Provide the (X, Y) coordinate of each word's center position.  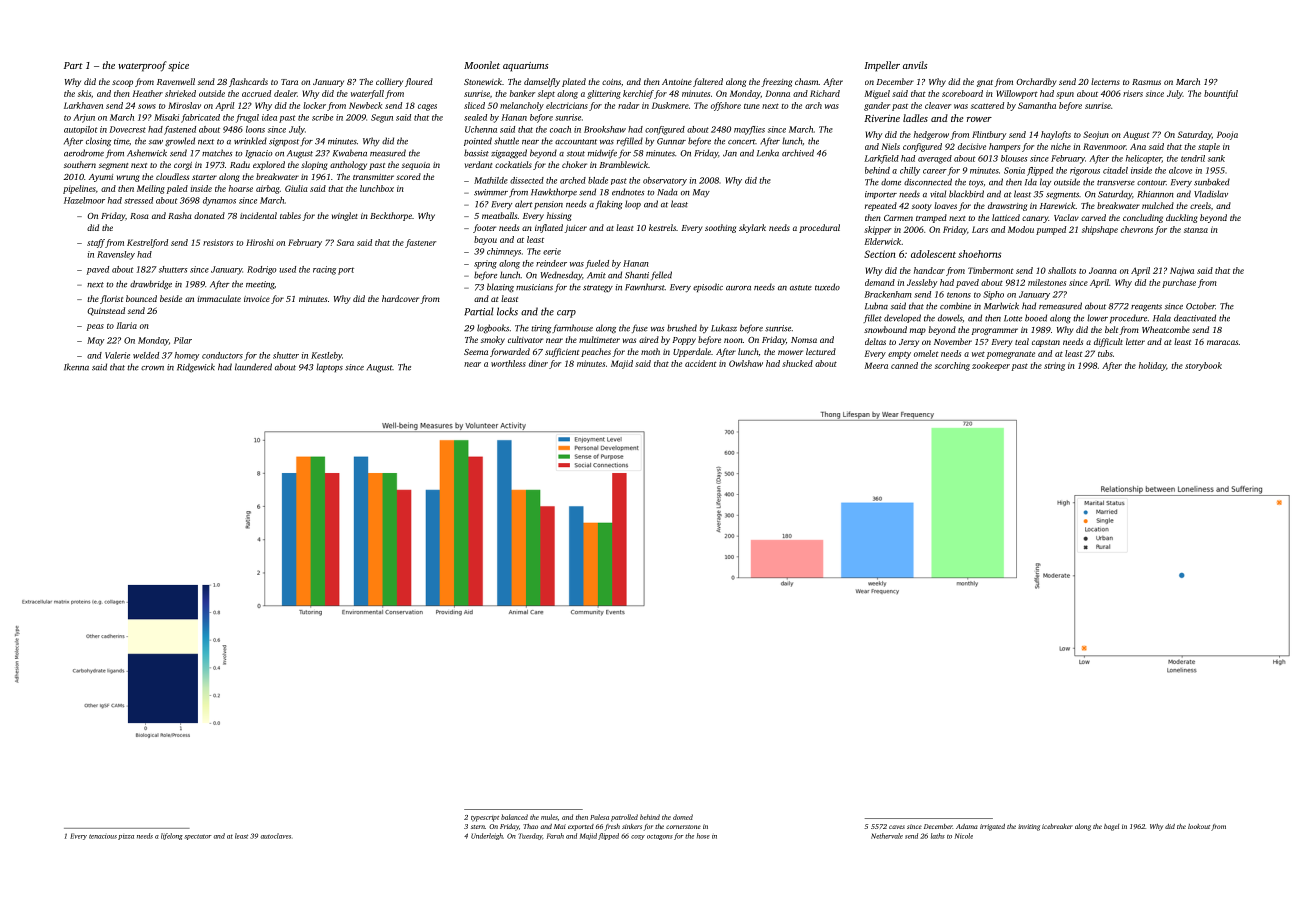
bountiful (1221, 94)
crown (152, 368)
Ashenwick (147, 153)
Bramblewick (623, 164)
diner (538, 363)
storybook (1203, 366)
